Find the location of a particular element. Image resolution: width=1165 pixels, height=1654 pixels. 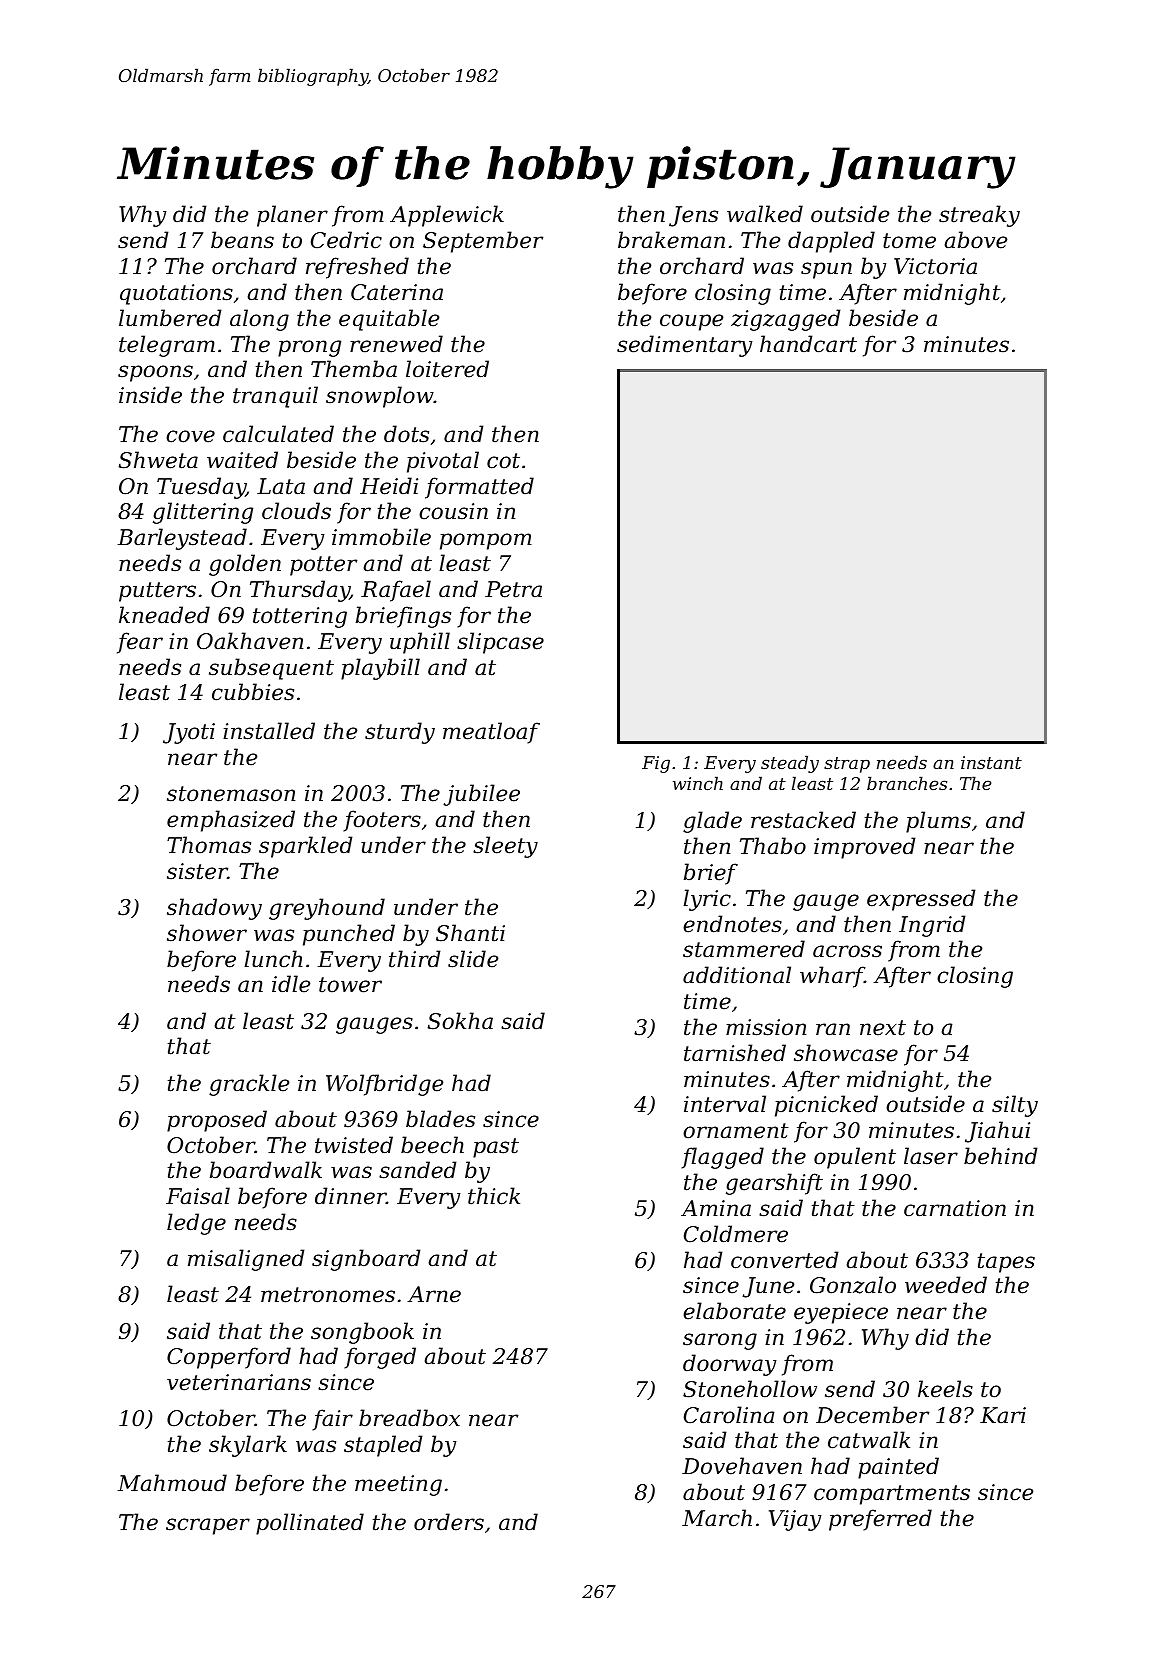

beans is located at coordinates (242, 240).
